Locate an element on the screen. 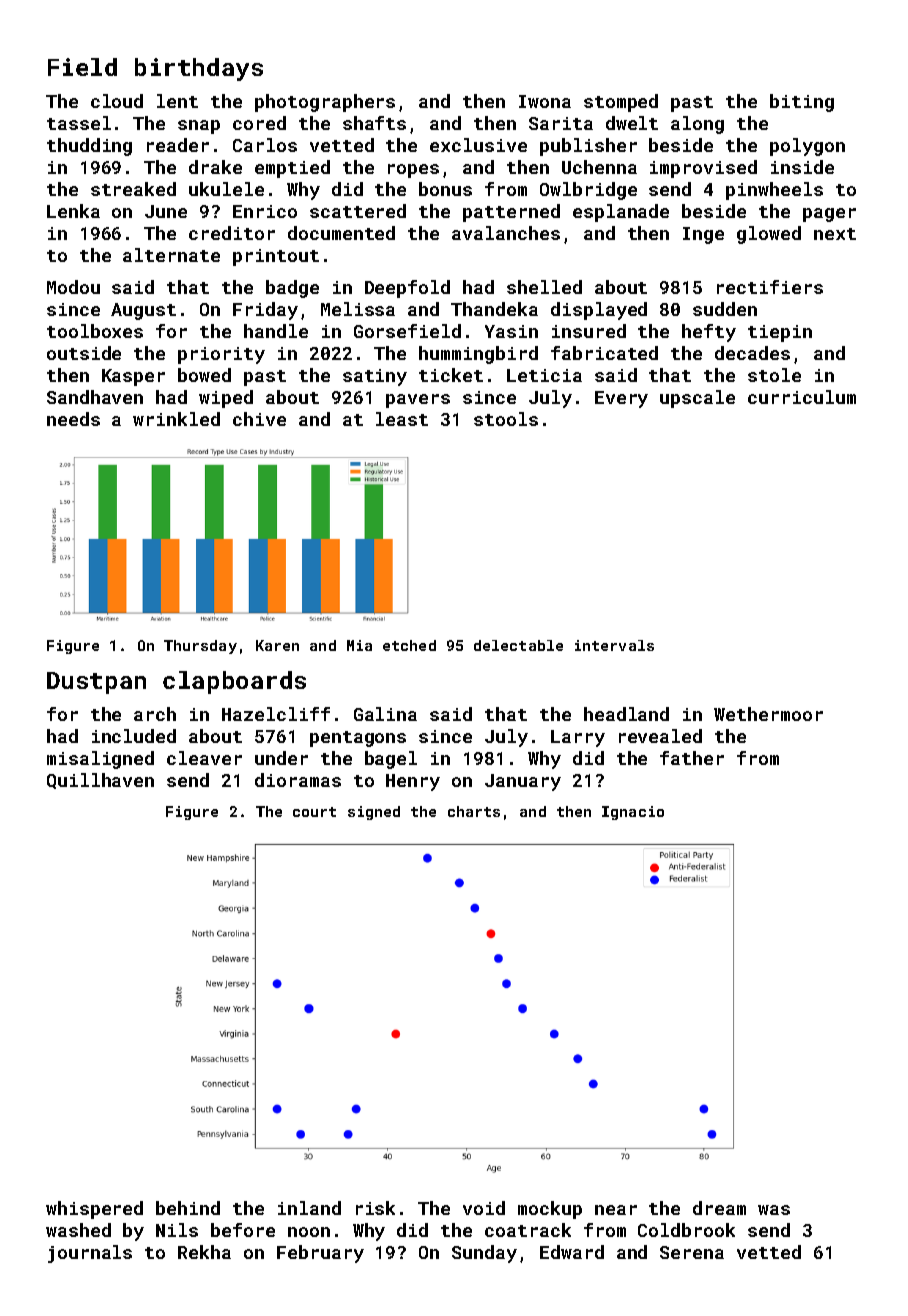 The height and width of the screenshot is (1316, 908). shelled is located at coordinates (544, 287).
